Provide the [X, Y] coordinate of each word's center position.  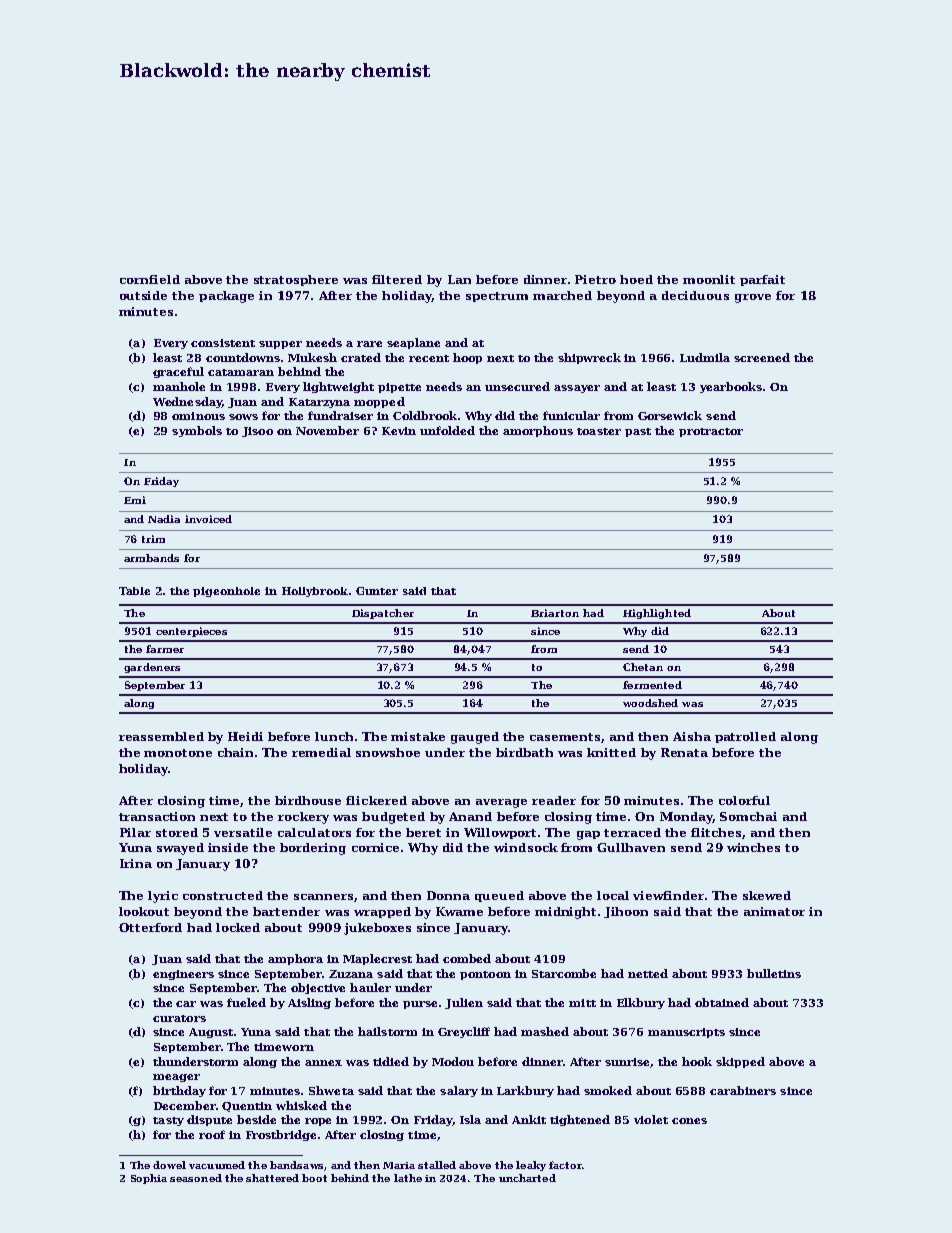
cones [689, 1121]
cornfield [150, 279]
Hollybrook [315, 592]
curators [179, 1018]
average [501, 803]
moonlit [709, 279]
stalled [437, 1165]
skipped [740, 1062]
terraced [632, 832]
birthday [179, 1091]
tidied [391, 1061]
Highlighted [657, 614]
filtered [397, 279]
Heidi [245, 736]
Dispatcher [383, 614]
